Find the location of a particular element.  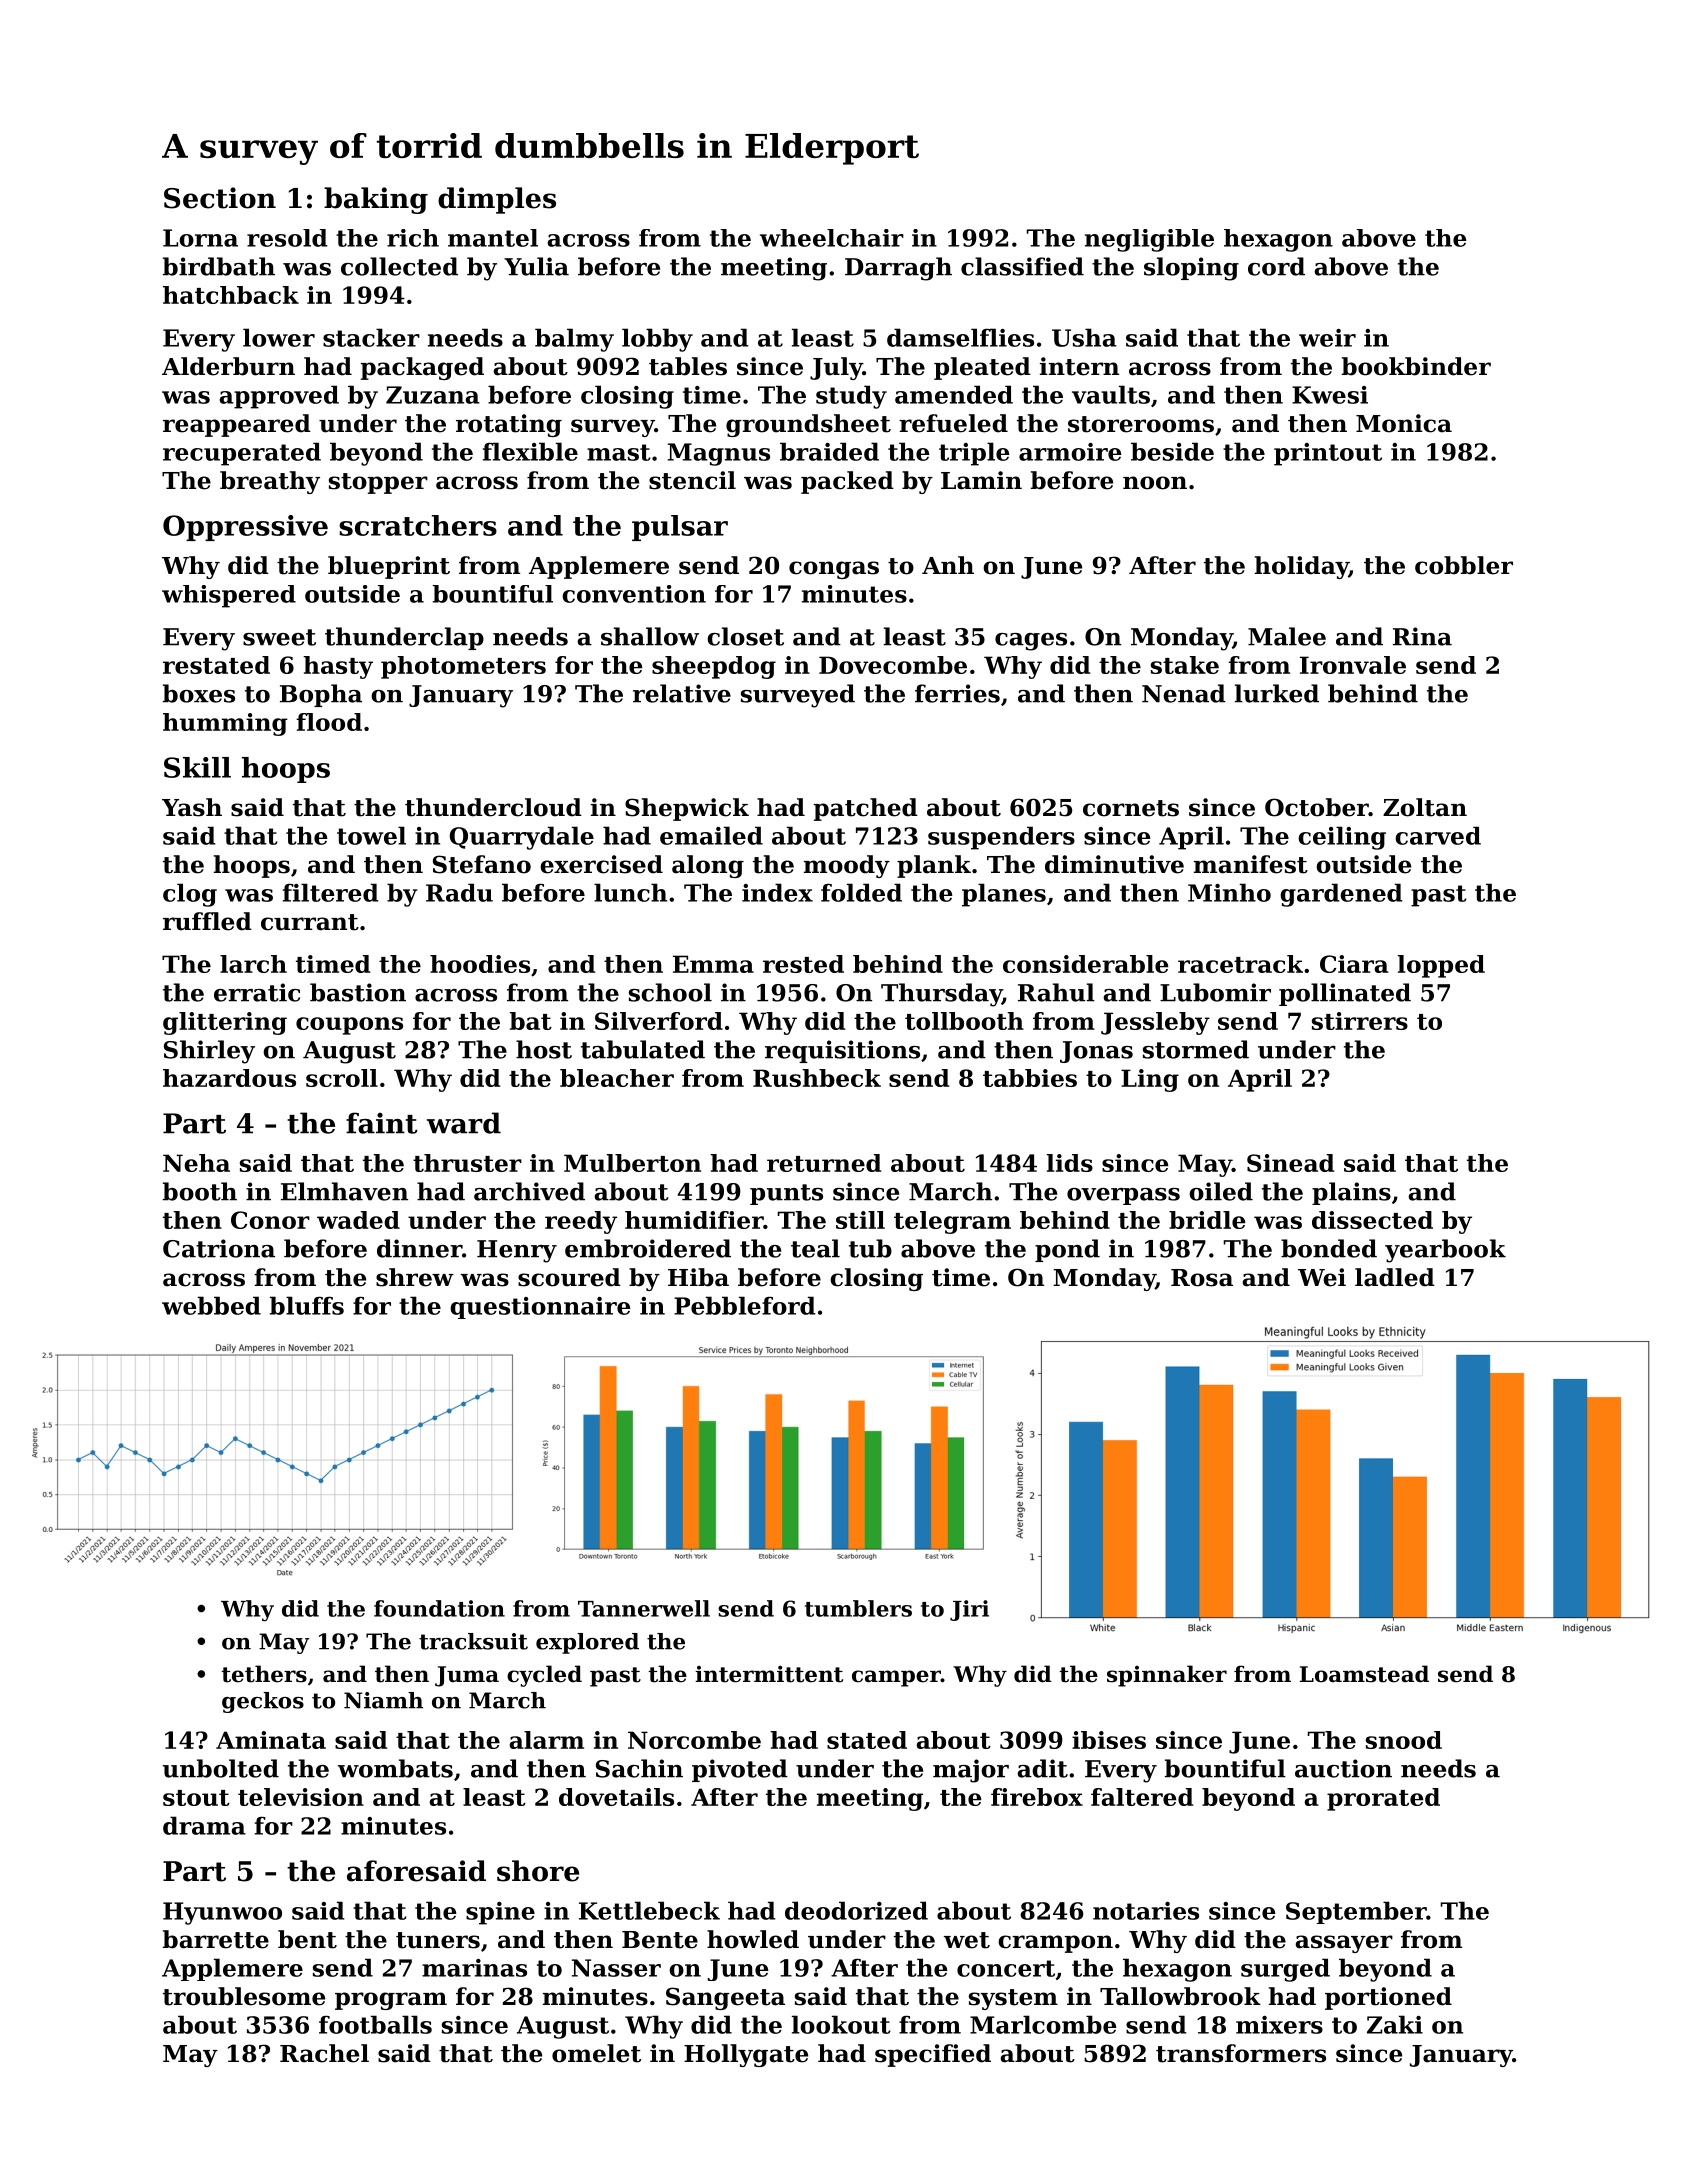

omelet is located at coordinates (596, 2053).
